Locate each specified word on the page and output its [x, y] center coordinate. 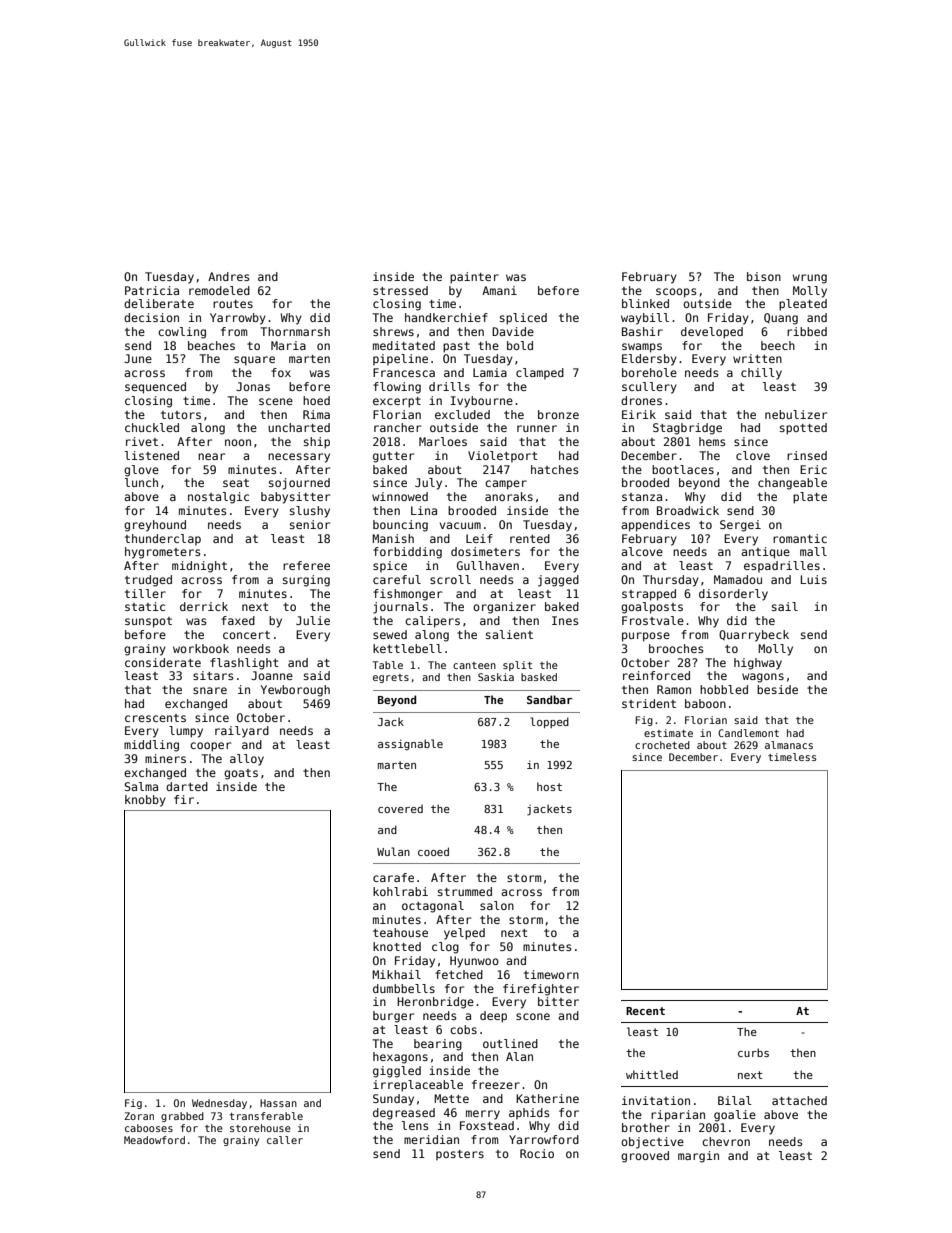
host [549, 786]
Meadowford [154, 1140]
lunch [141, 482]
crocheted [662, 745]
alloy [247, 760]
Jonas [253, 386]
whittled [652, 1074]
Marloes [443, 441]
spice [390, 566]
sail [785, 606]
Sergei [740, 526]
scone [533, 1016]
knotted [397, 946]
